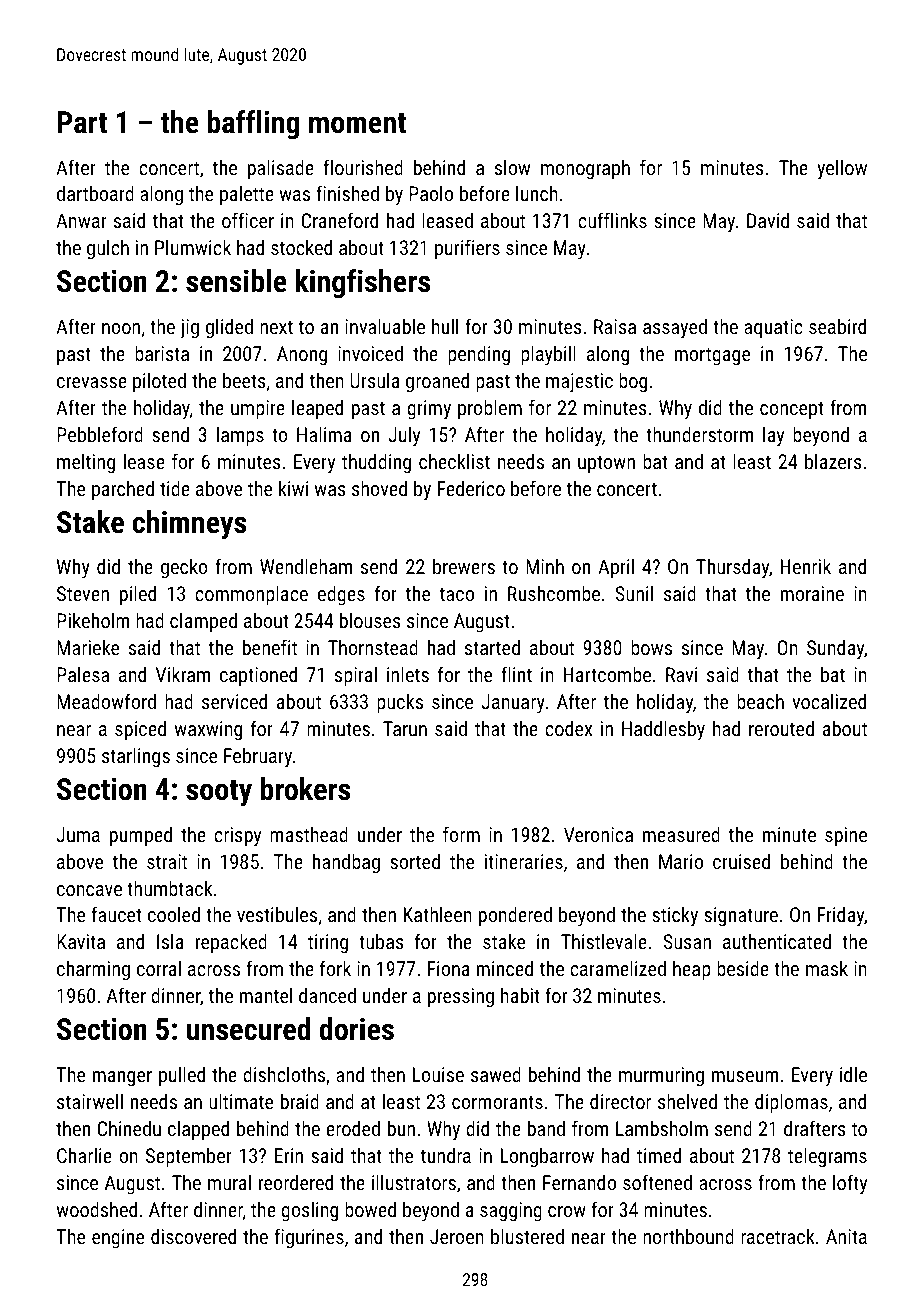 The width and height of the screenshot is (924, 1314). I want to click on yellow, so click(842, 169).
